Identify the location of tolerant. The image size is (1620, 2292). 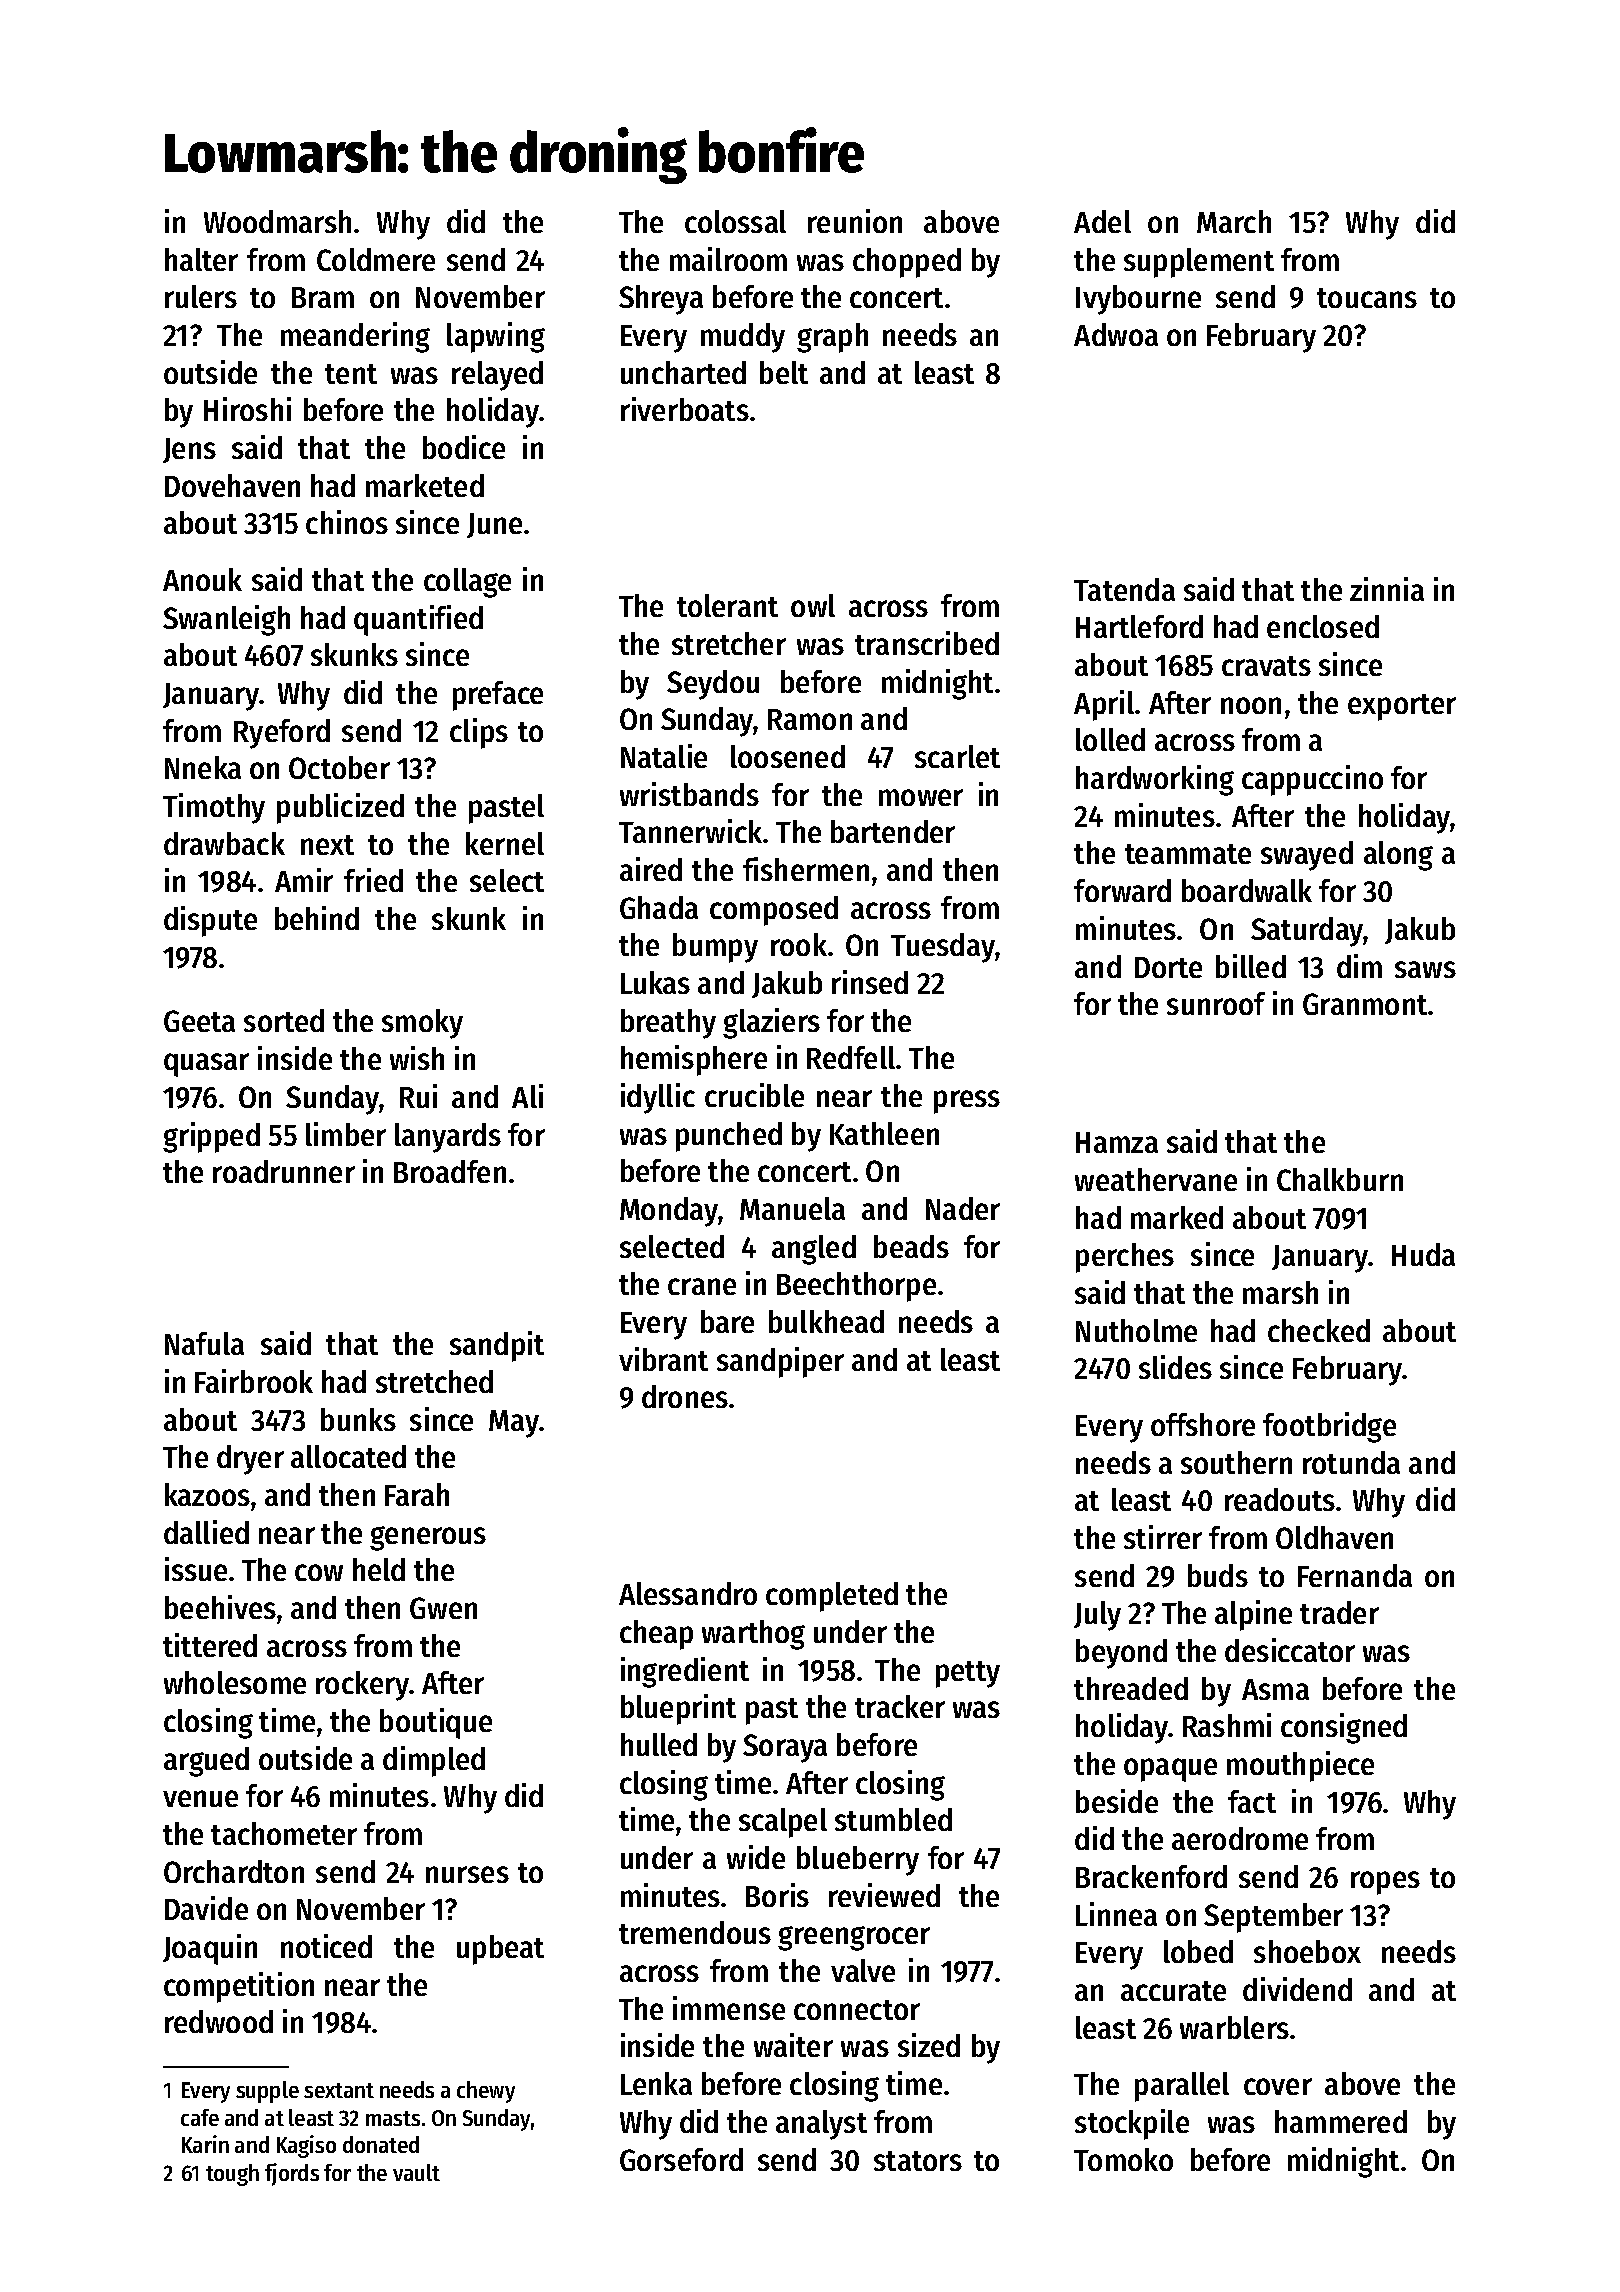
(727, 605).
